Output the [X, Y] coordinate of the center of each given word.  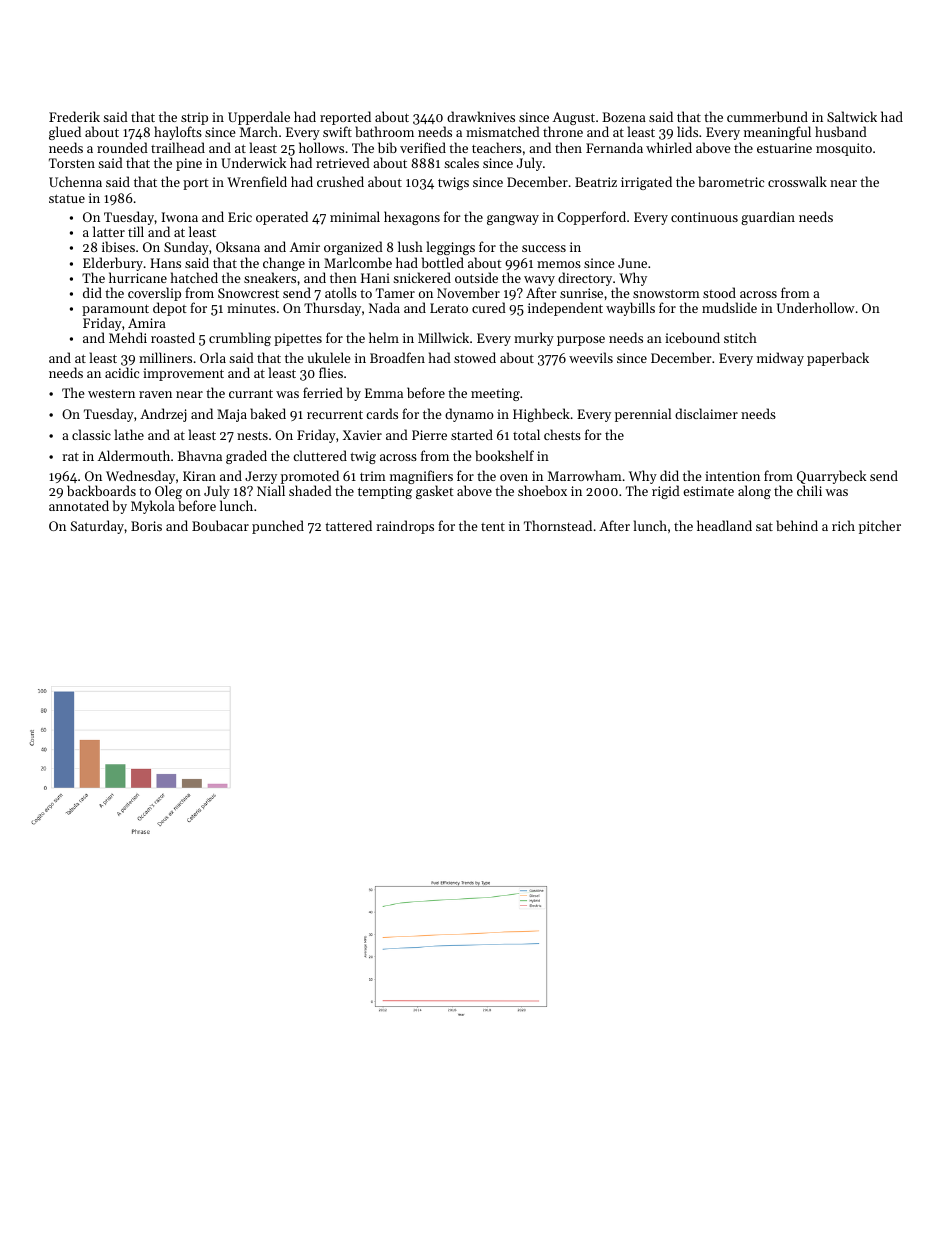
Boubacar [220, 525]
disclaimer [706, 413]
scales [461, 162]
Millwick [443, 337]
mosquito [844, 149]
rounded [122, 147]
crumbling [240, 339]
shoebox [542, 490]
